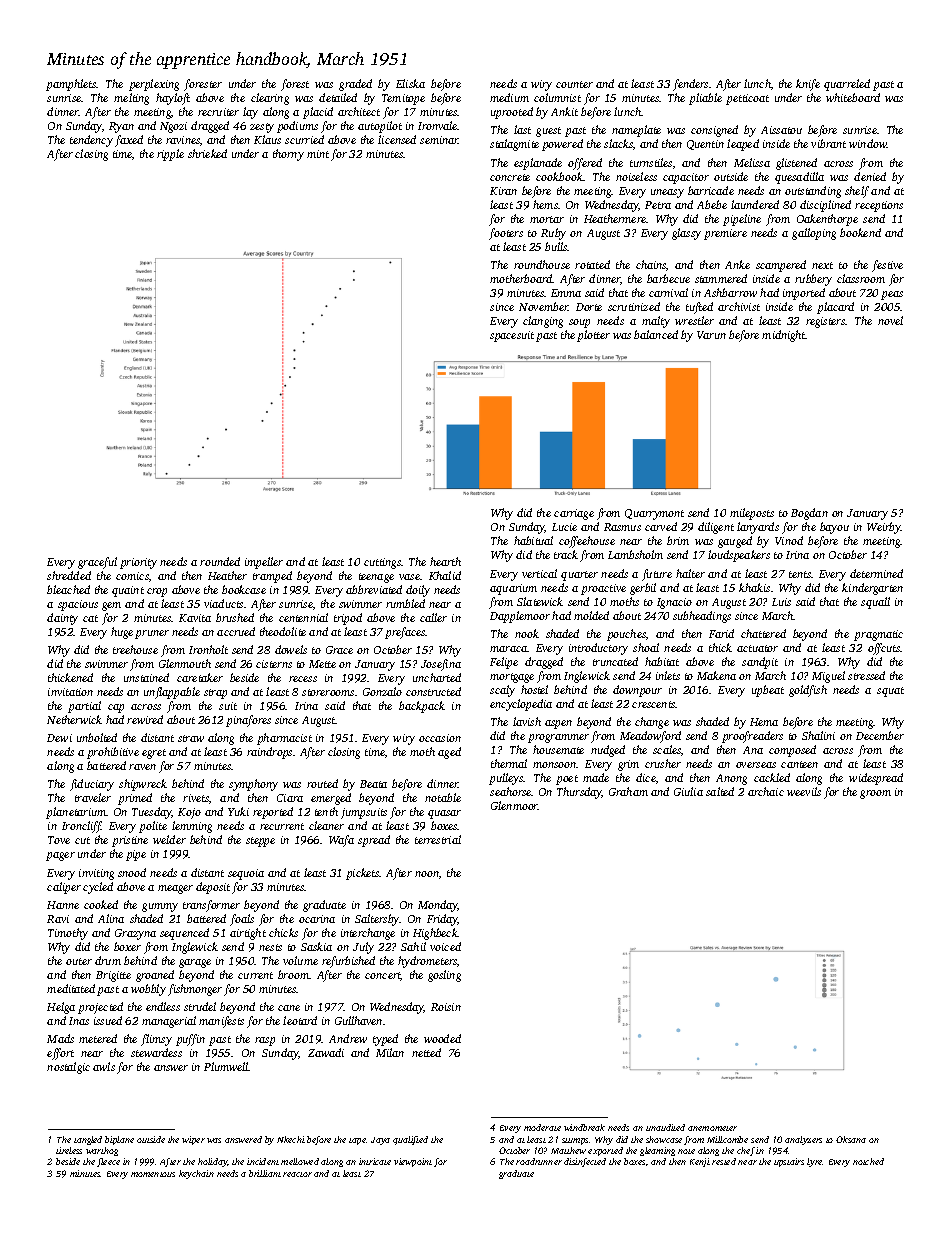 Image resolution: width=952 pixels, height=1233 pixels. Describe the element at coordinates (69, 1150) in the screenshot. I see `tireless` at that location.
